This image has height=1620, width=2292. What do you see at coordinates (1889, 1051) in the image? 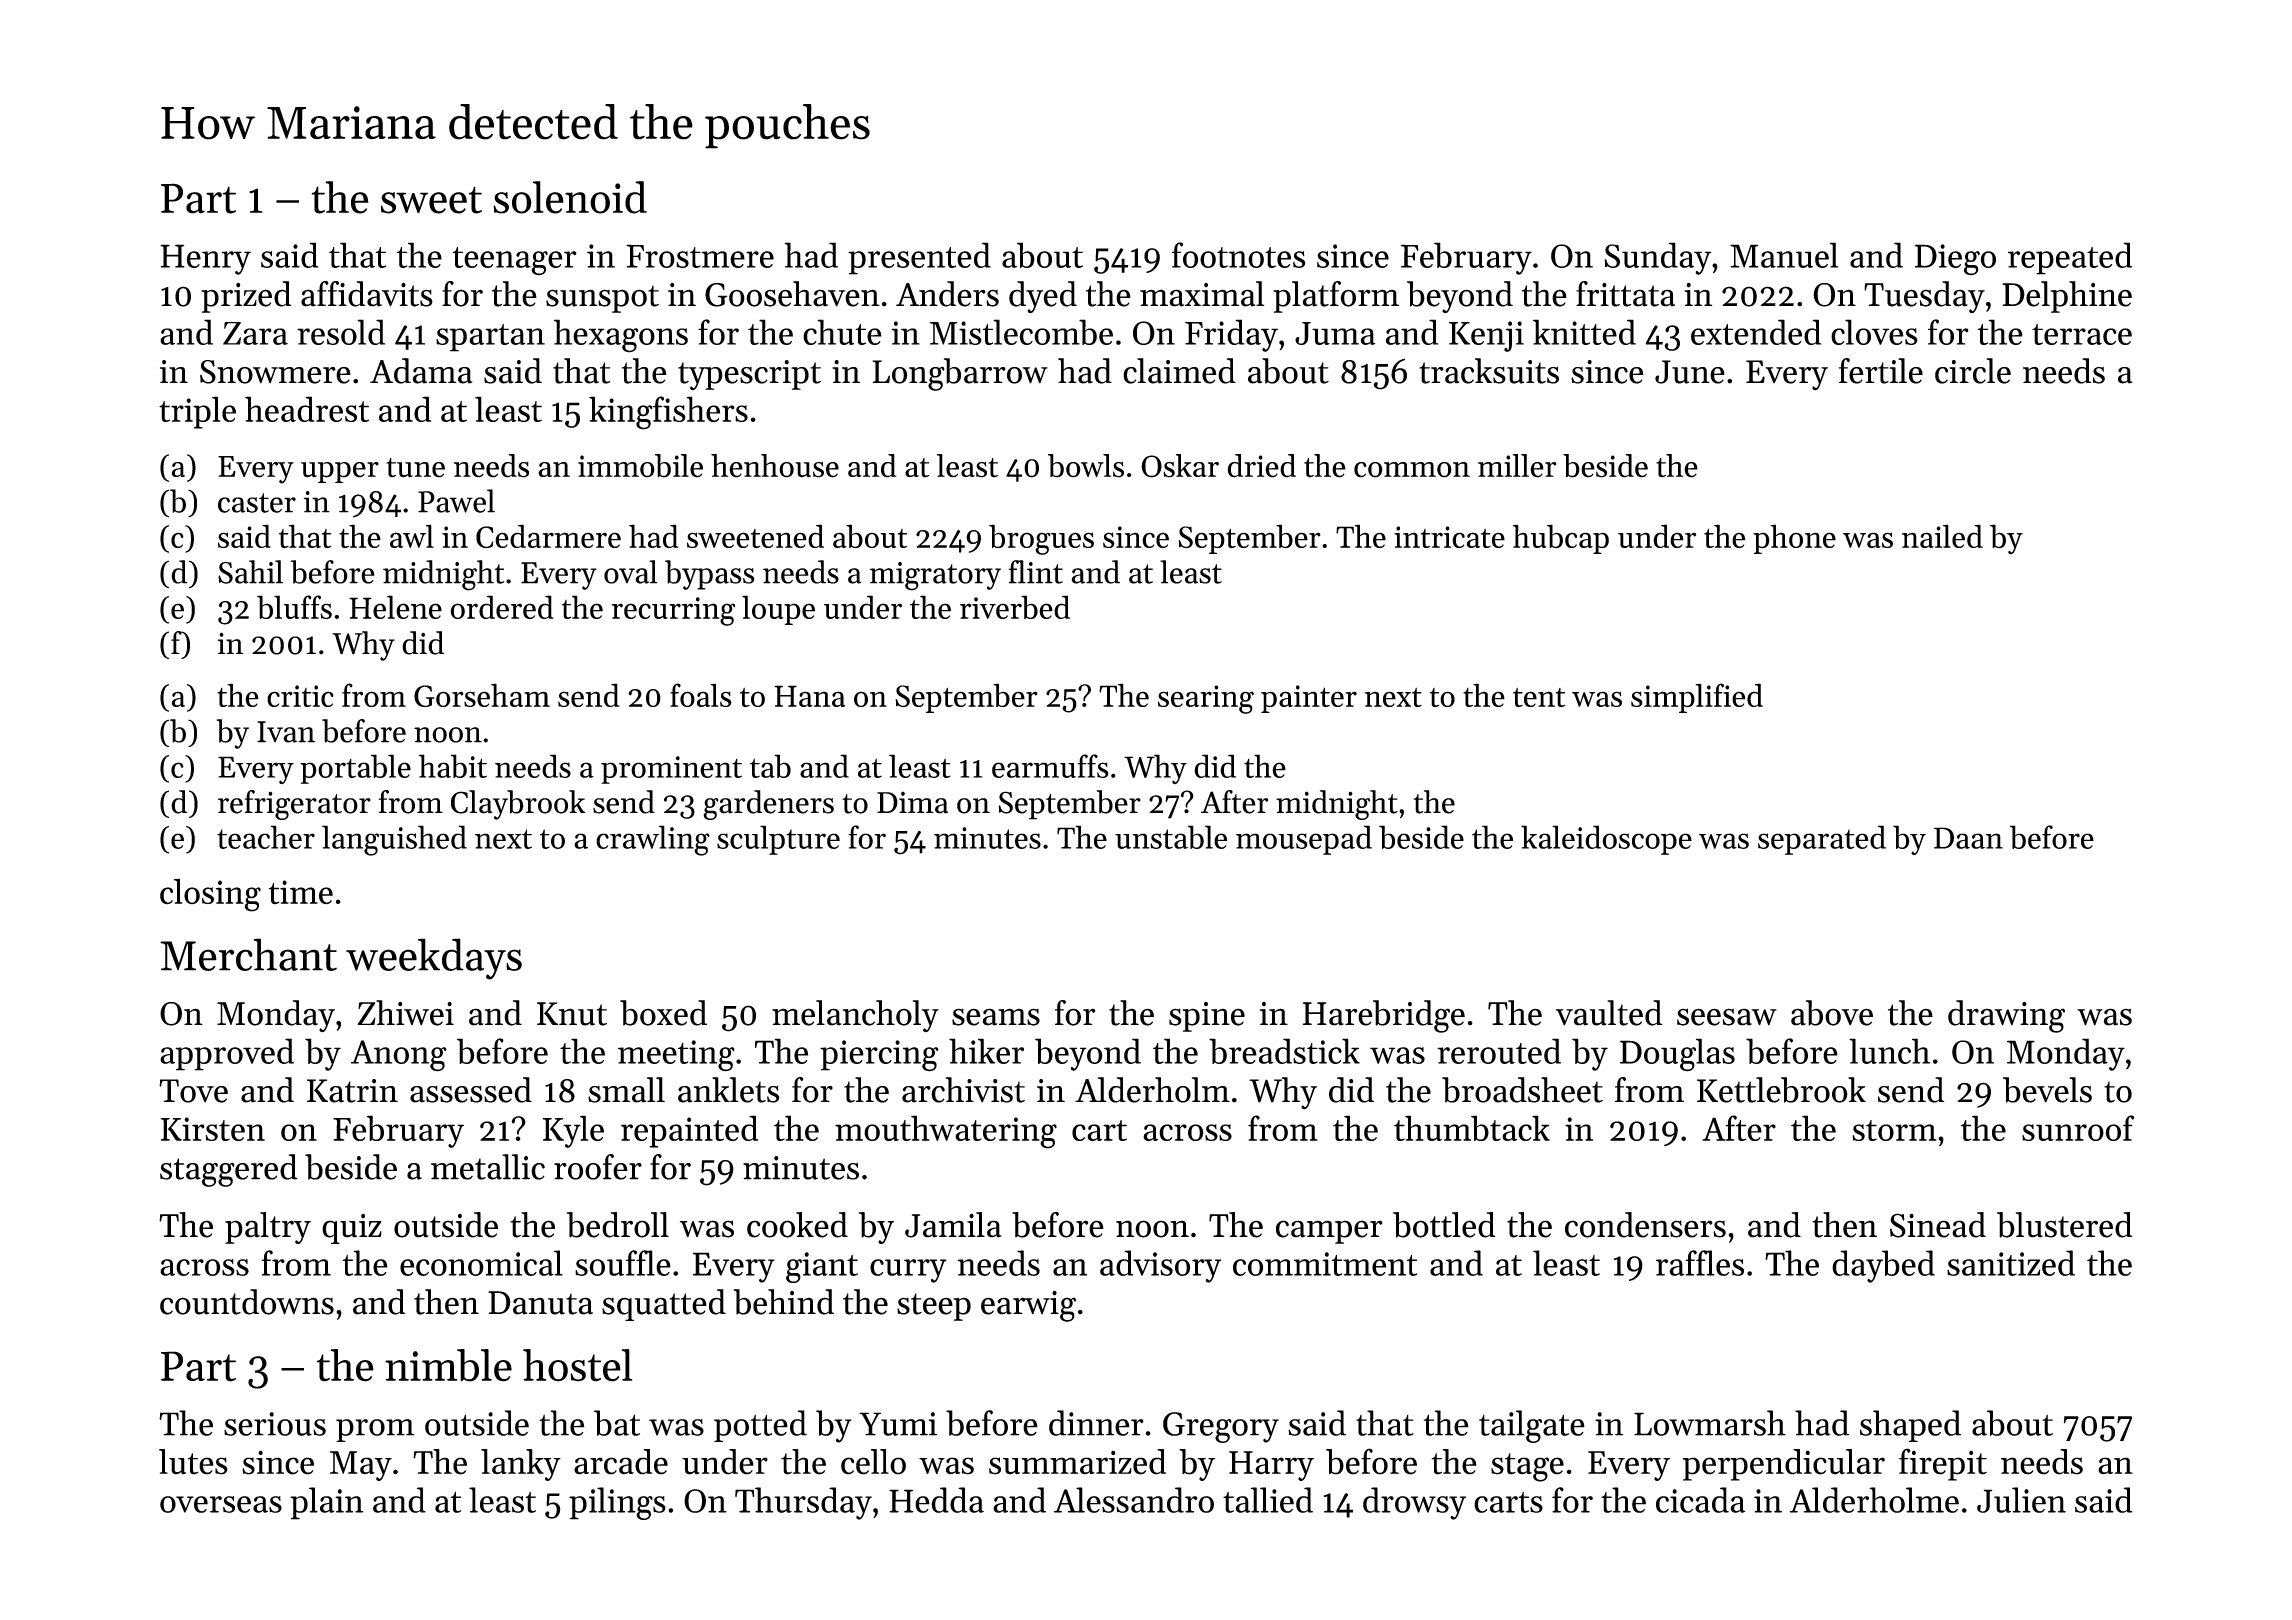
I see `lunch` at bounding box center [1889, 1051].
